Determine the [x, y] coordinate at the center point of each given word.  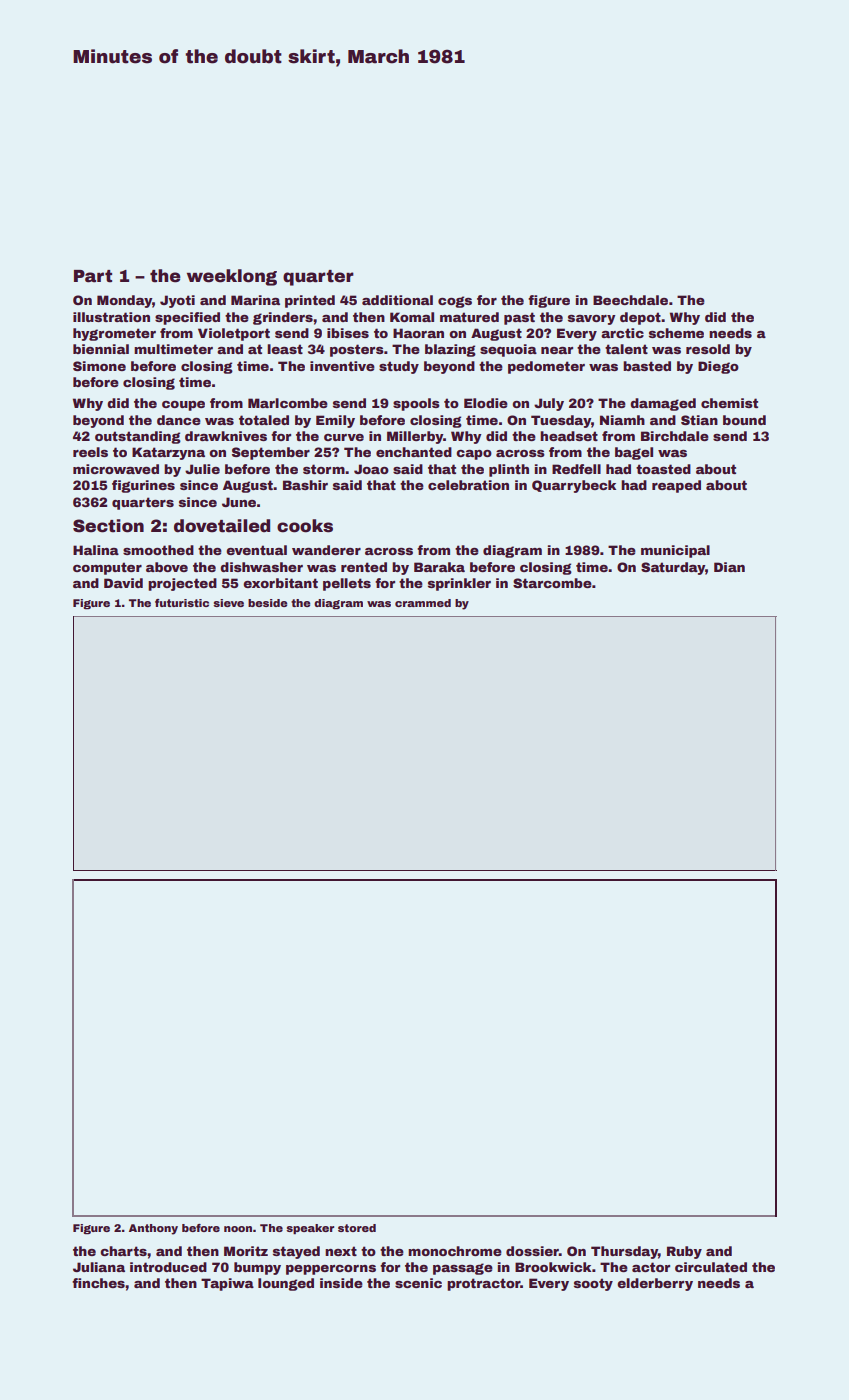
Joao [371, 469]
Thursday [624, 1252]
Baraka [439, 567]
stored [357, 1228]
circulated [711, 1267]
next [341, 1251]
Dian [729, 567]
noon [238, 1229]
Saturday [673, 568]
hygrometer [114, 334]
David [123, 583]
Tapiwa [227, 1284]
